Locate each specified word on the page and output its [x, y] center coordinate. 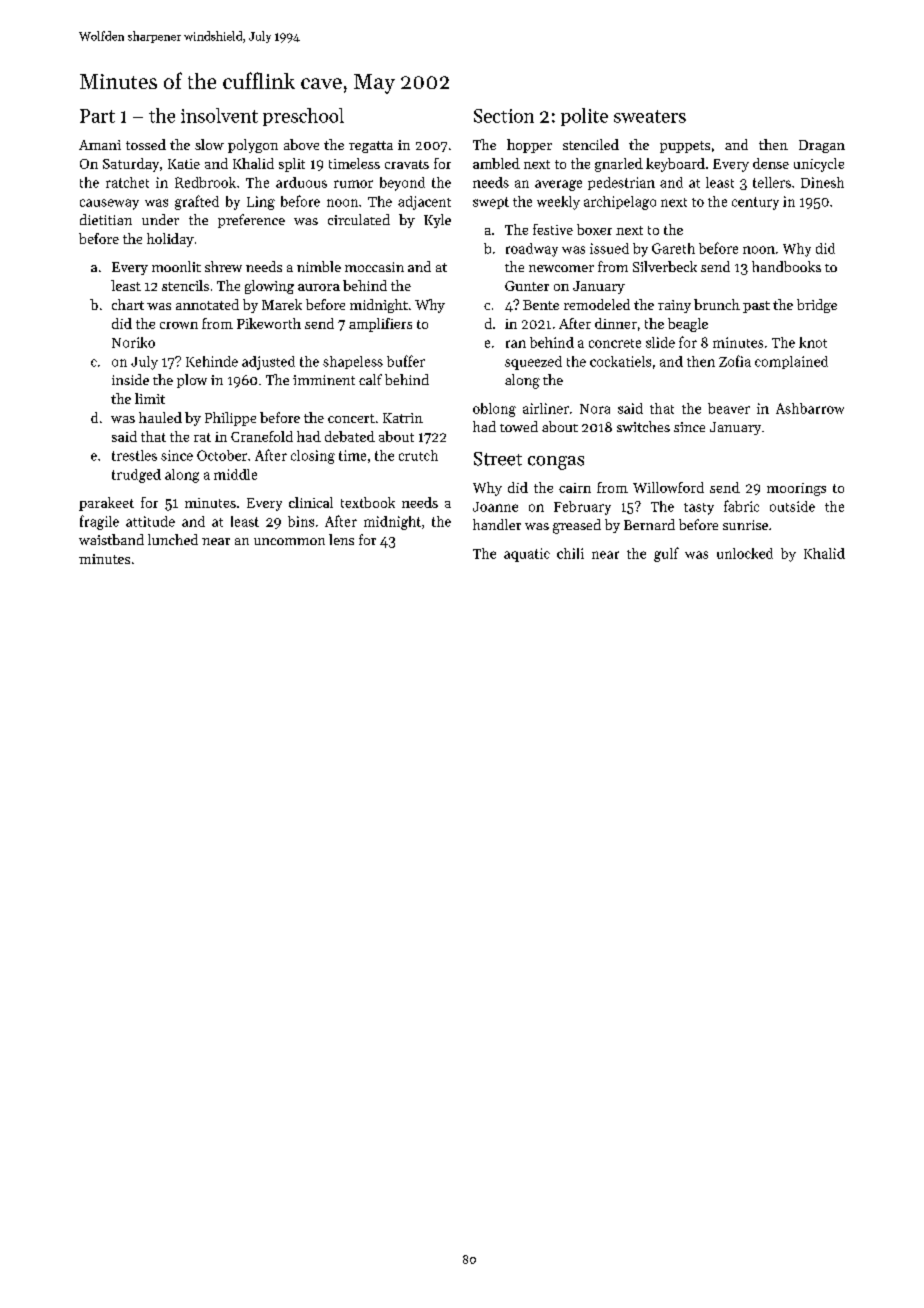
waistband [111, 539]
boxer [594, 229]
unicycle [819, 165]
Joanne [495, 507]
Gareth [673, 248]
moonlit [176, 266]
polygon [253, 146]
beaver [729, 408]
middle [235, 474]
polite [584, 117]
